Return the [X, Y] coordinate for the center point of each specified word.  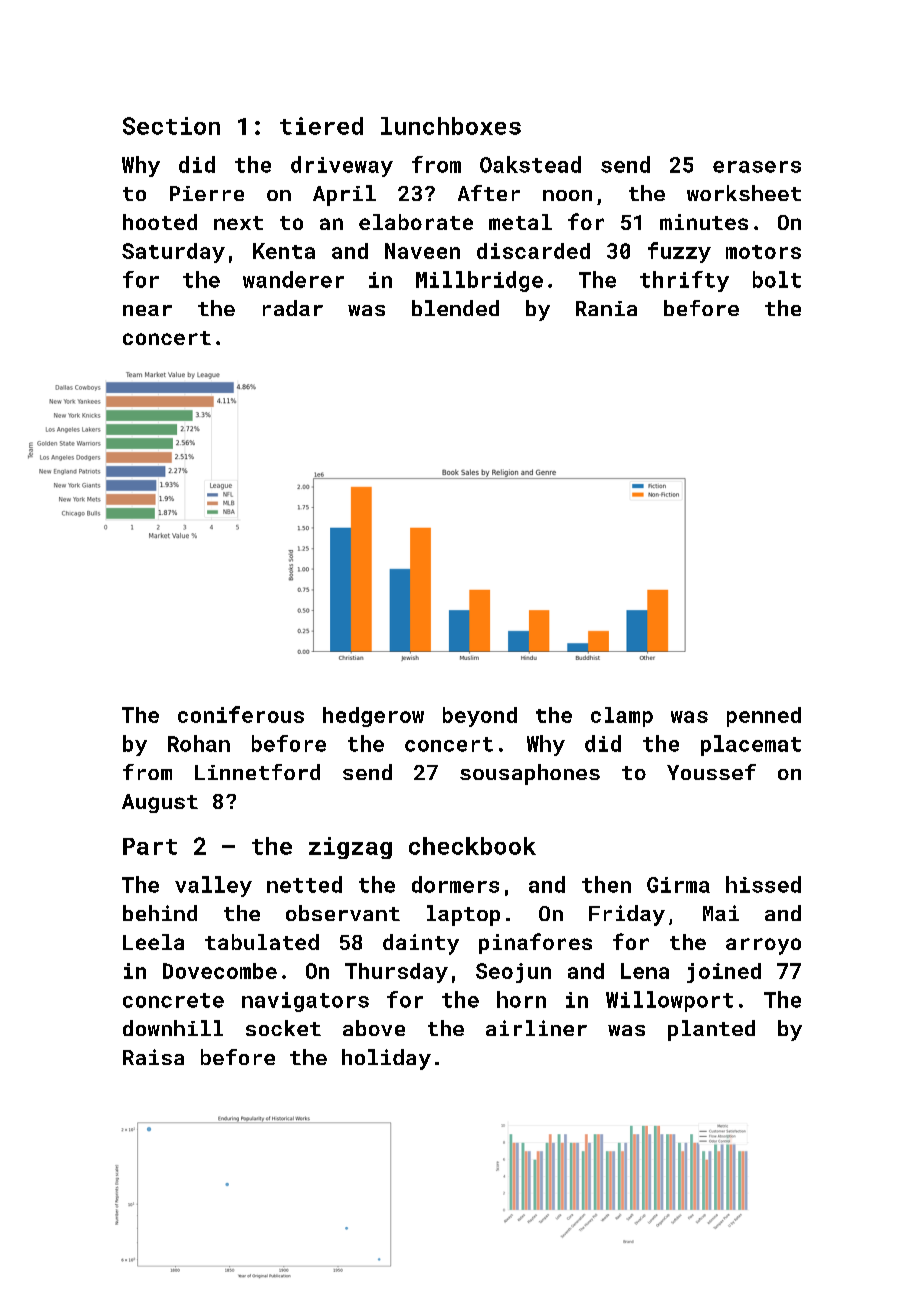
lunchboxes [451, 126]
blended [455, 308]
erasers [757, 167]
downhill [173, 1028]
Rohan [199, 743]
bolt [777, 279]
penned [764, 717]
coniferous [241, 714]
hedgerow [373, 717]
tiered [321, 126]
